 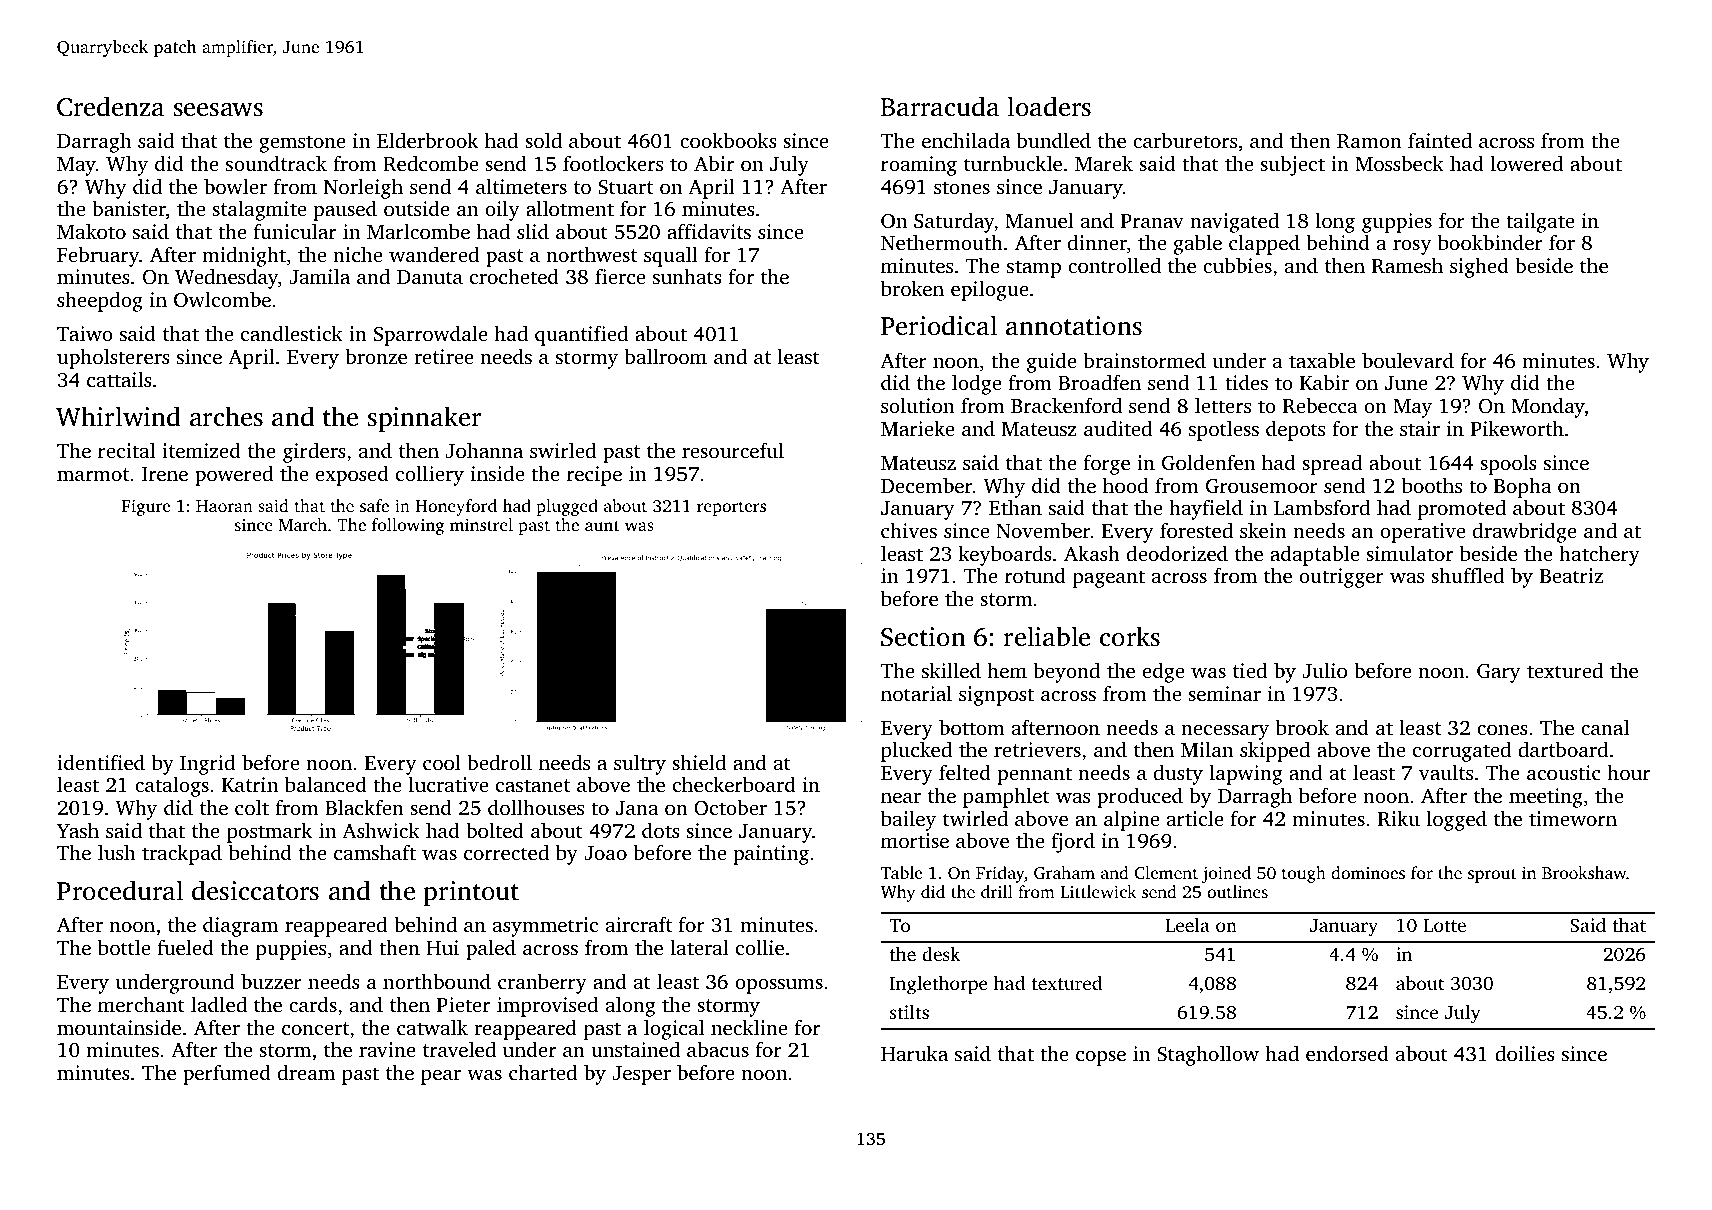 I want to click on sighed, so click(x=1479, y=267).
